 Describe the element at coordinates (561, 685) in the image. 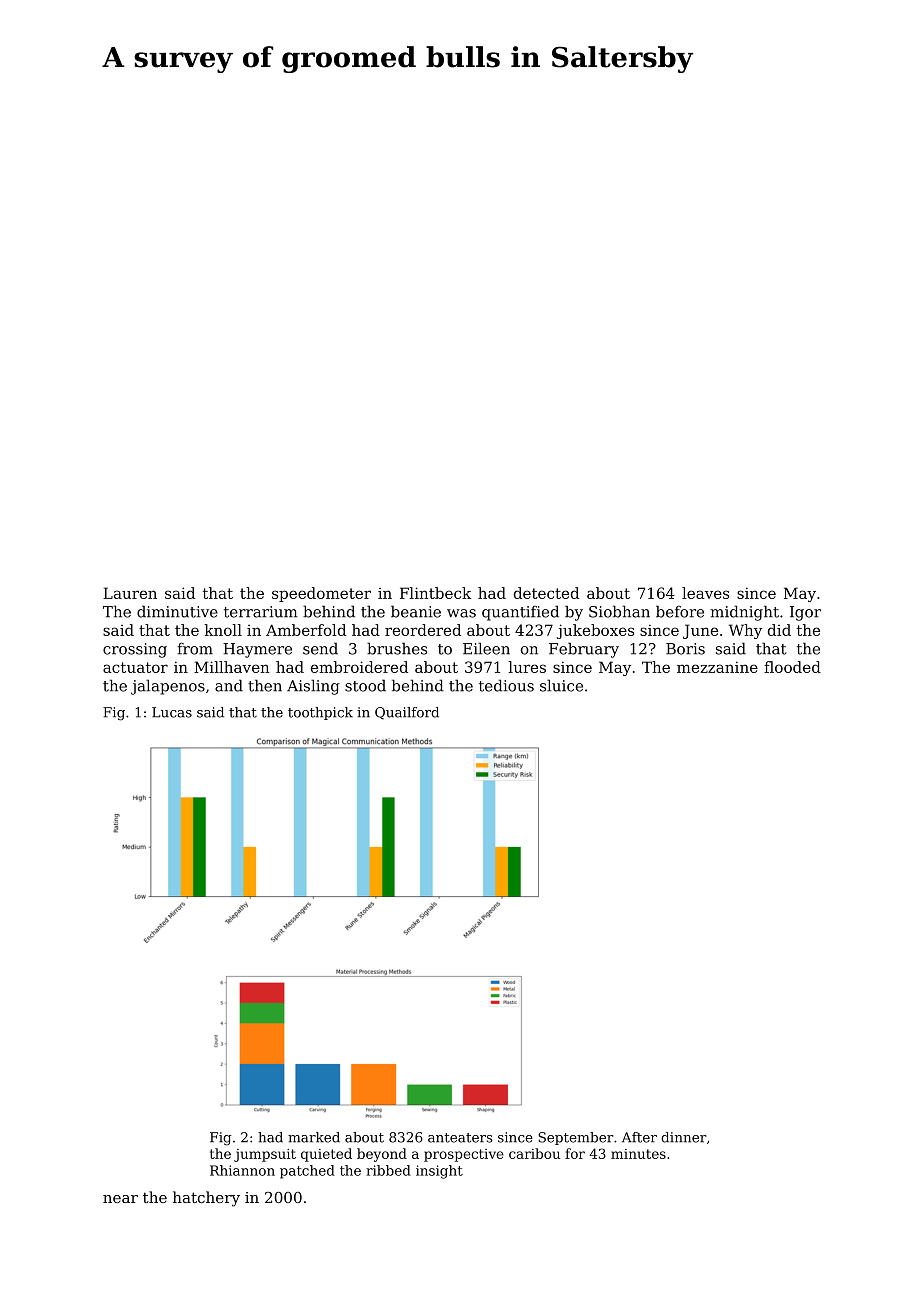

I see `sluice` at that location.
